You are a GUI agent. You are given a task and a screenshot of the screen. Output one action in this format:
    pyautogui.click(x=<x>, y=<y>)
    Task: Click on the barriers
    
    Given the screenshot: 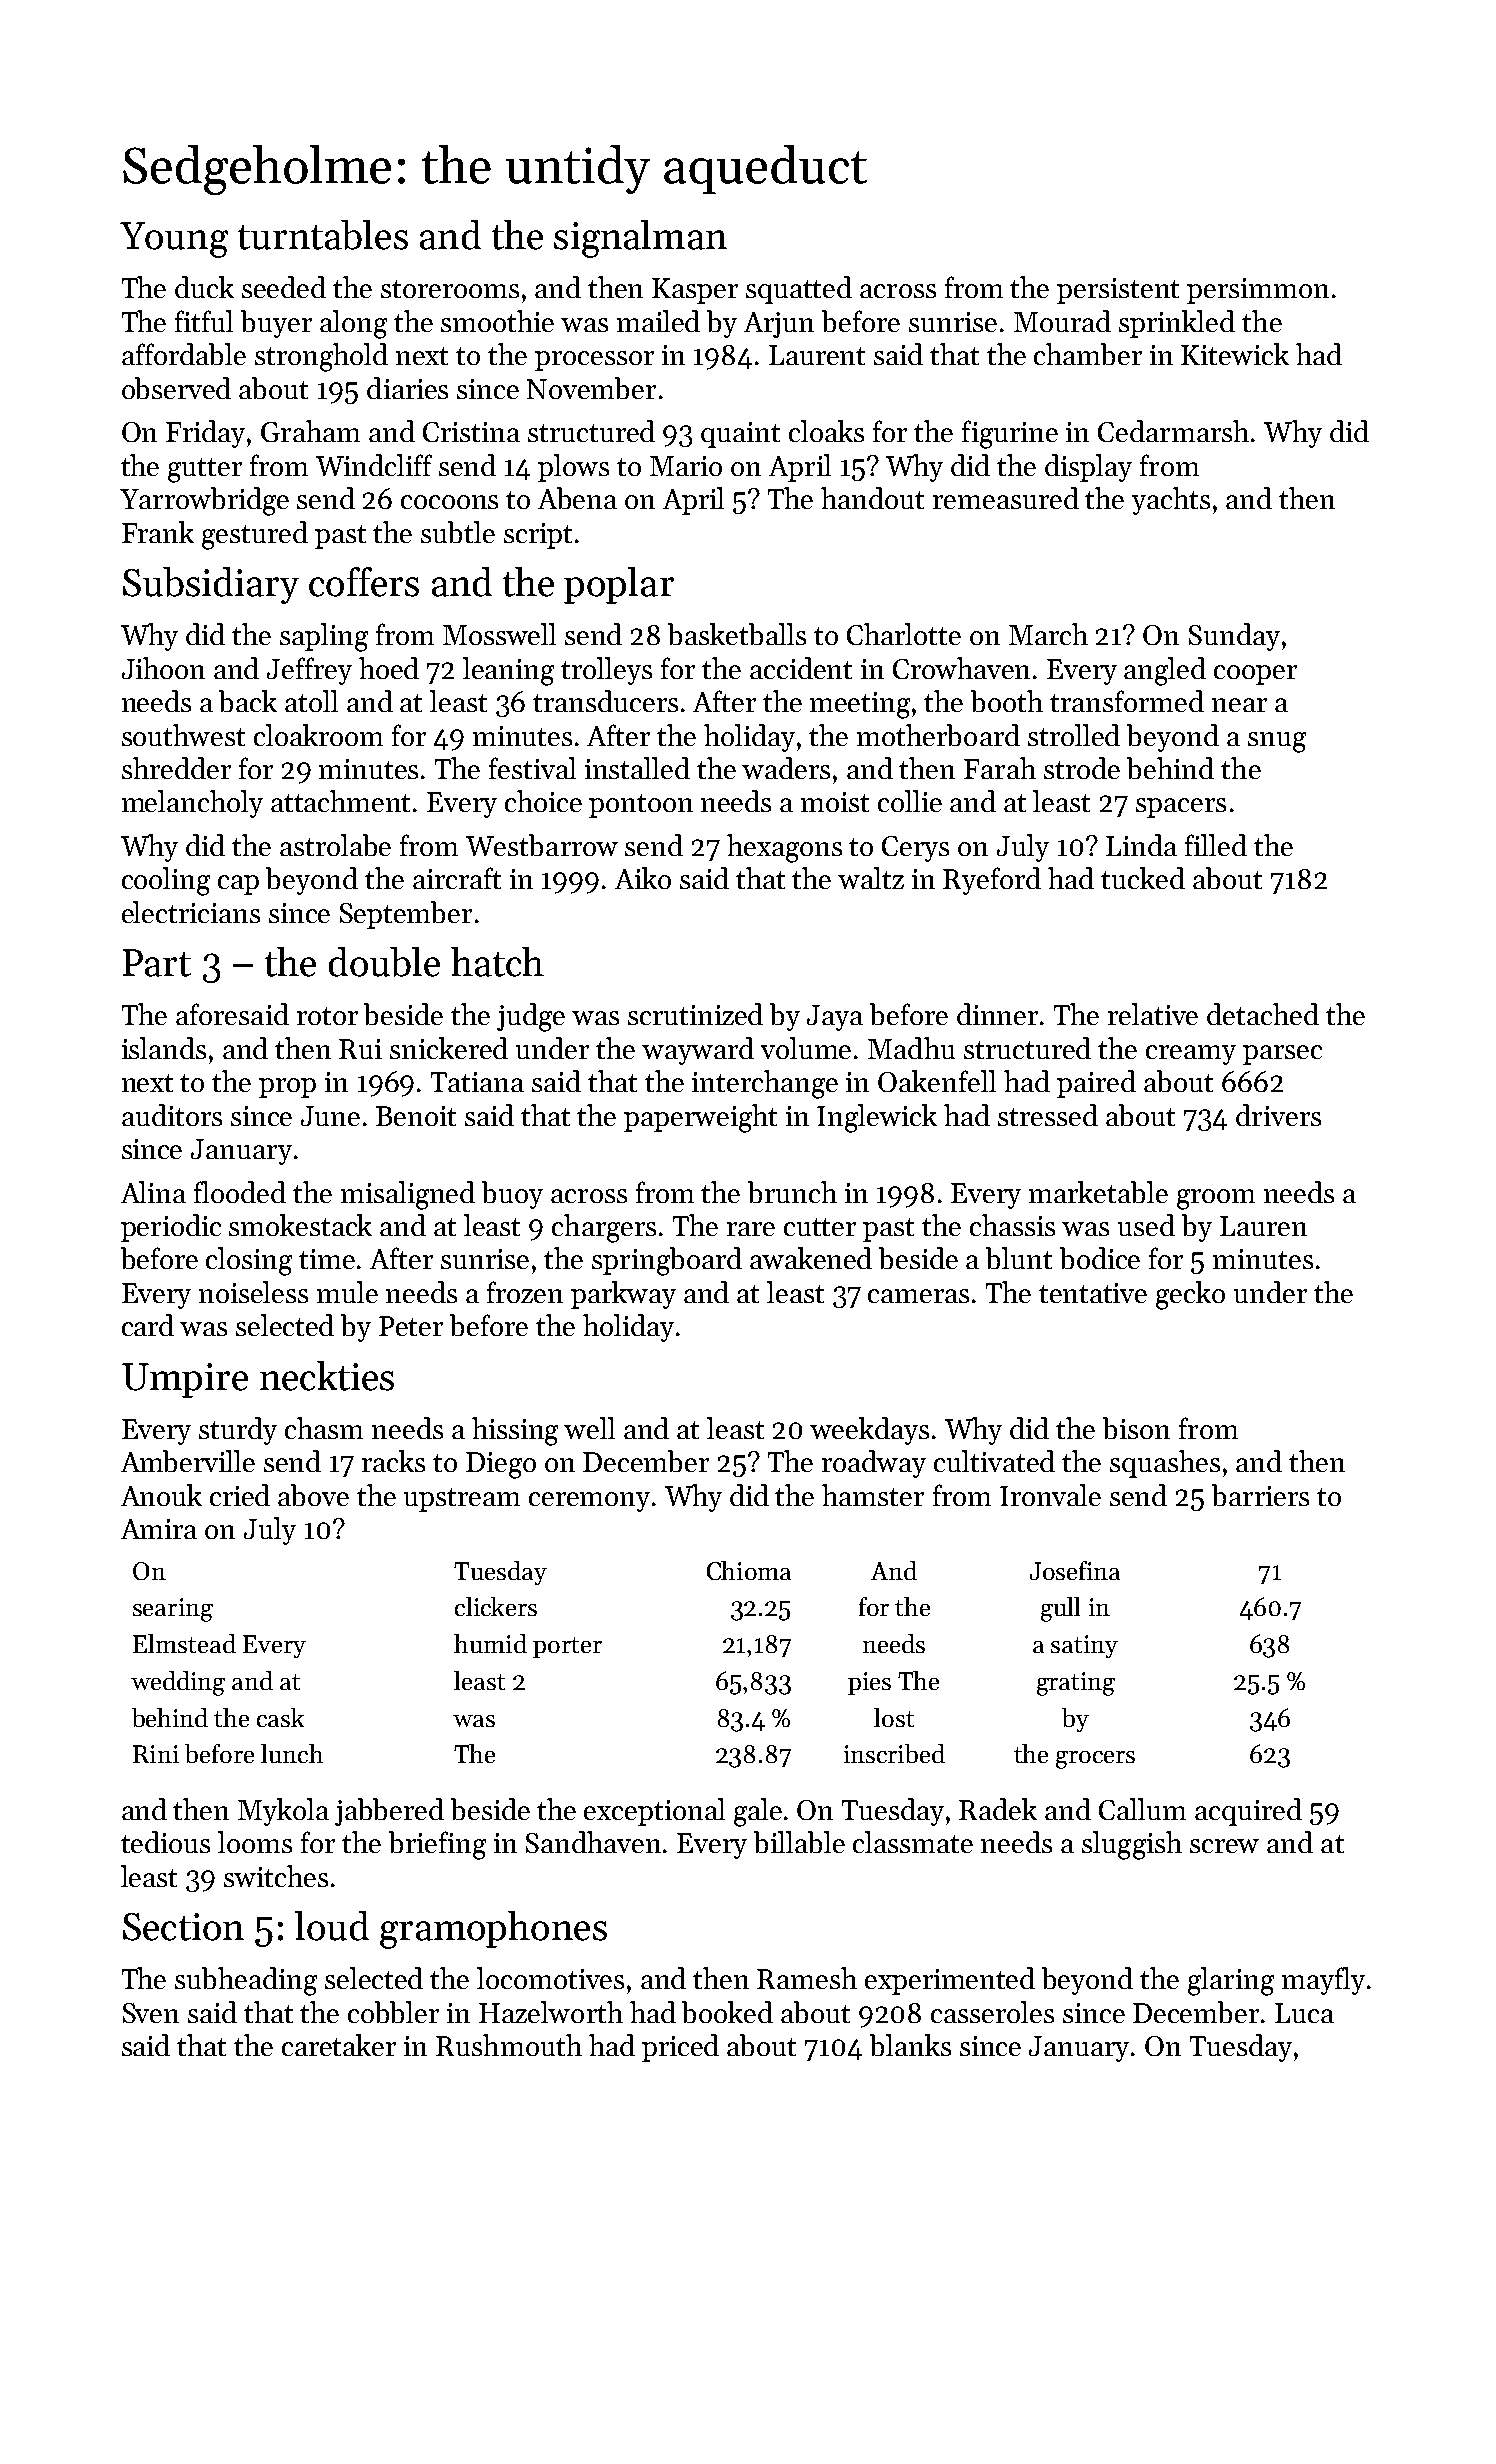 What is the action you would take?
    pyautogui.click(x=1260, y=1495)
